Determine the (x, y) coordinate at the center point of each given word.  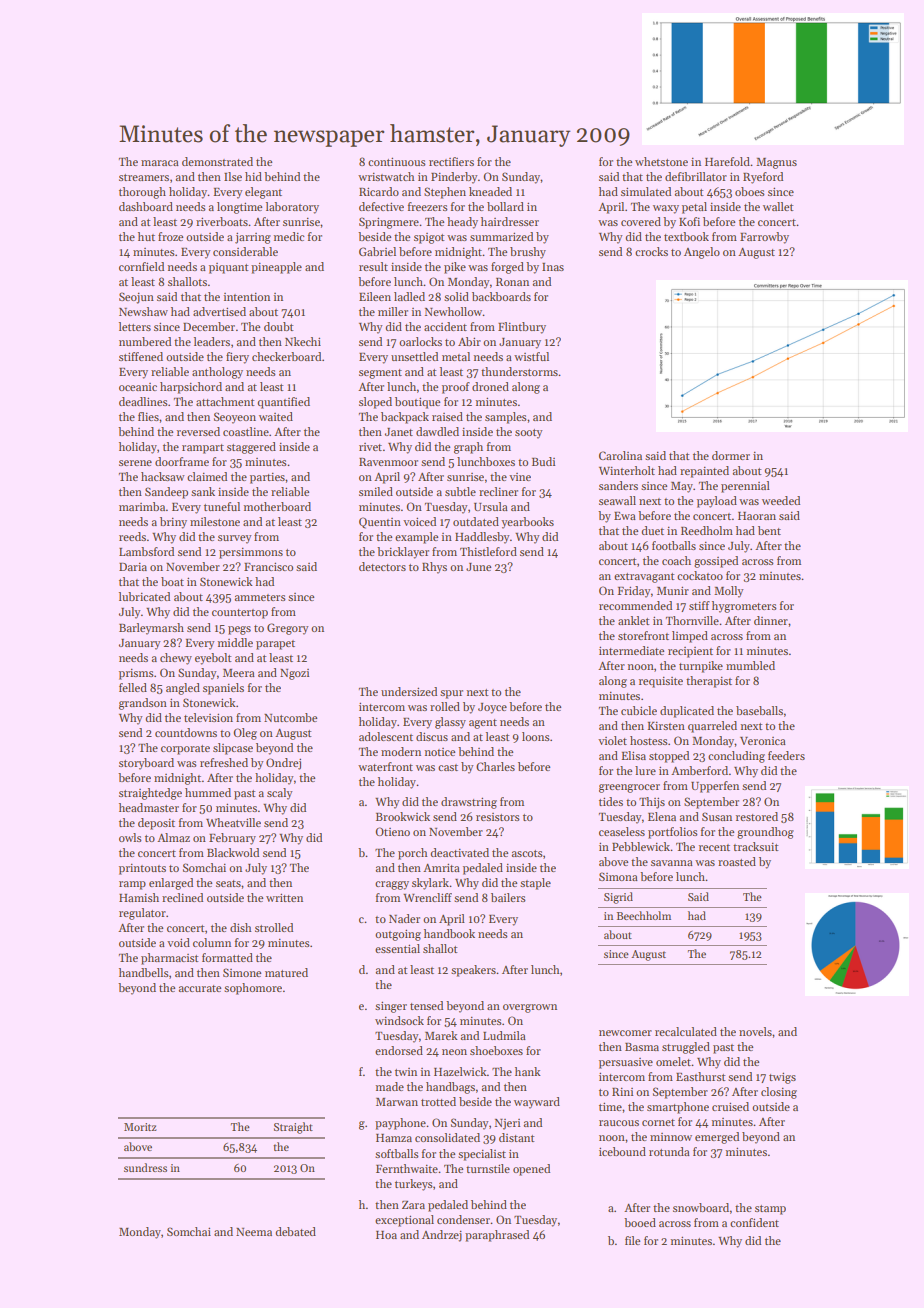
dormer (731, 455)
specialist (482, 1155)
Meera (239, 673)
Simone (242, 972)
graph (468, 448)
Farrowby (764, 238)
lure (645, 770)
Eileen (375, 296)
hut (146, 236)
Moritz (140, 1127)
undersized (409, 691)
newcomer (625, 1033)
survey (235, 539)
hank (528, 1071)
